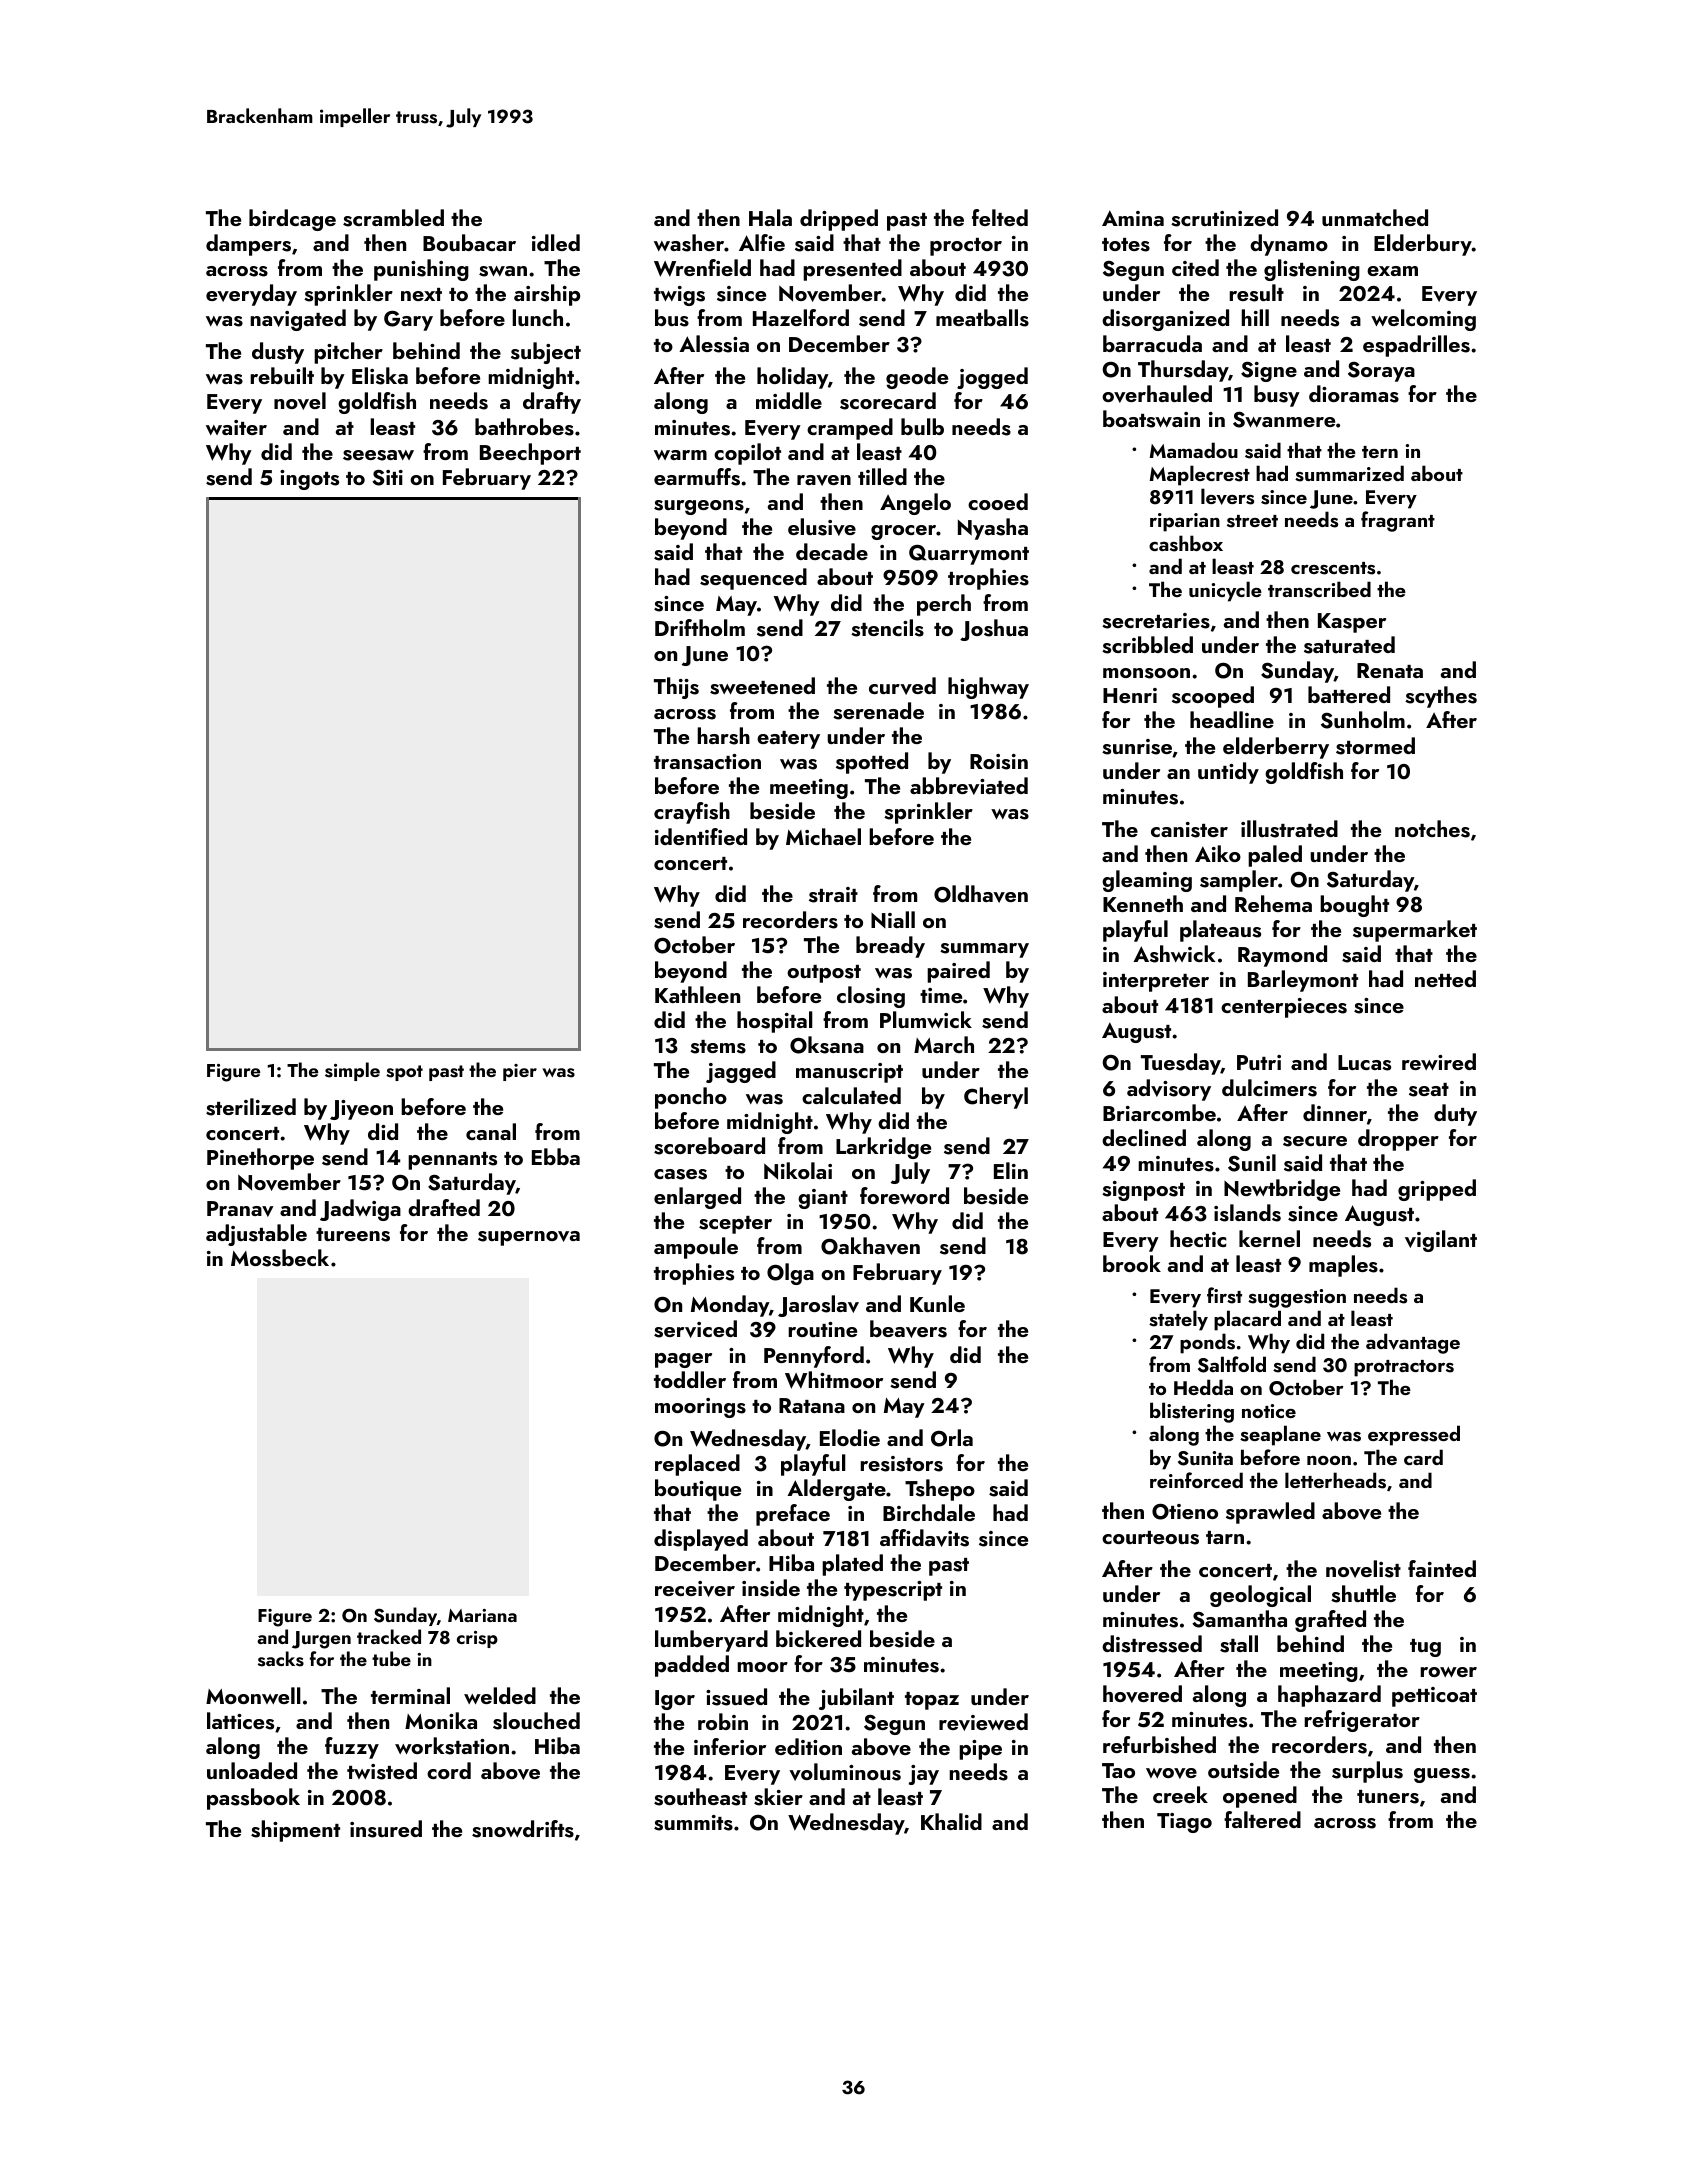 This screenshot has height=2178, width=1683. I want to click on replaced, so click(697, 1465).
